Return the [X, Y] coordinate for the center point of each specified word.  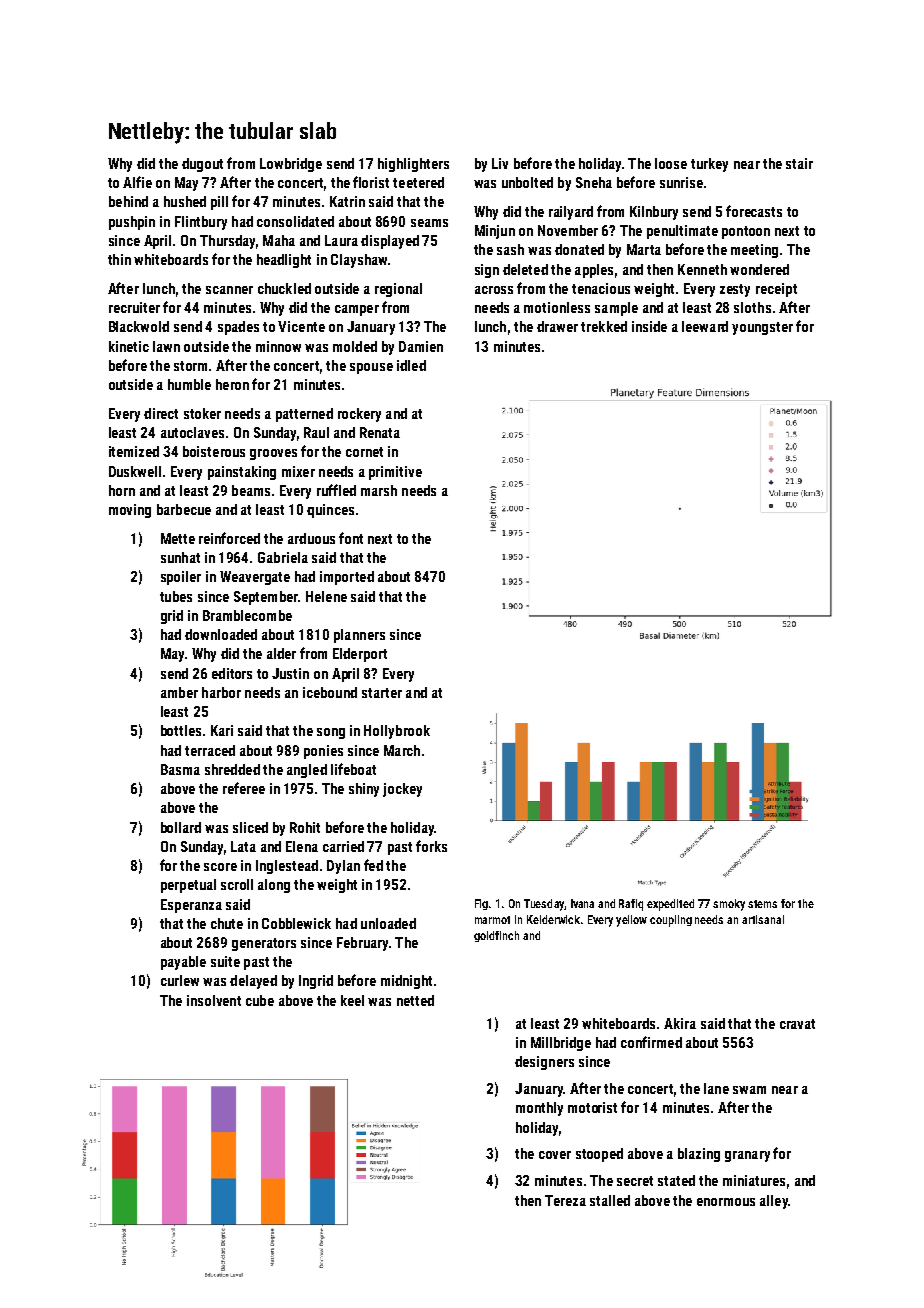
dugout [202, 165]
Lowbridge [291, 165]
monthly [539, 1109]
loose [671, 163]
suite [225, 961]
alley [774, 1202]
